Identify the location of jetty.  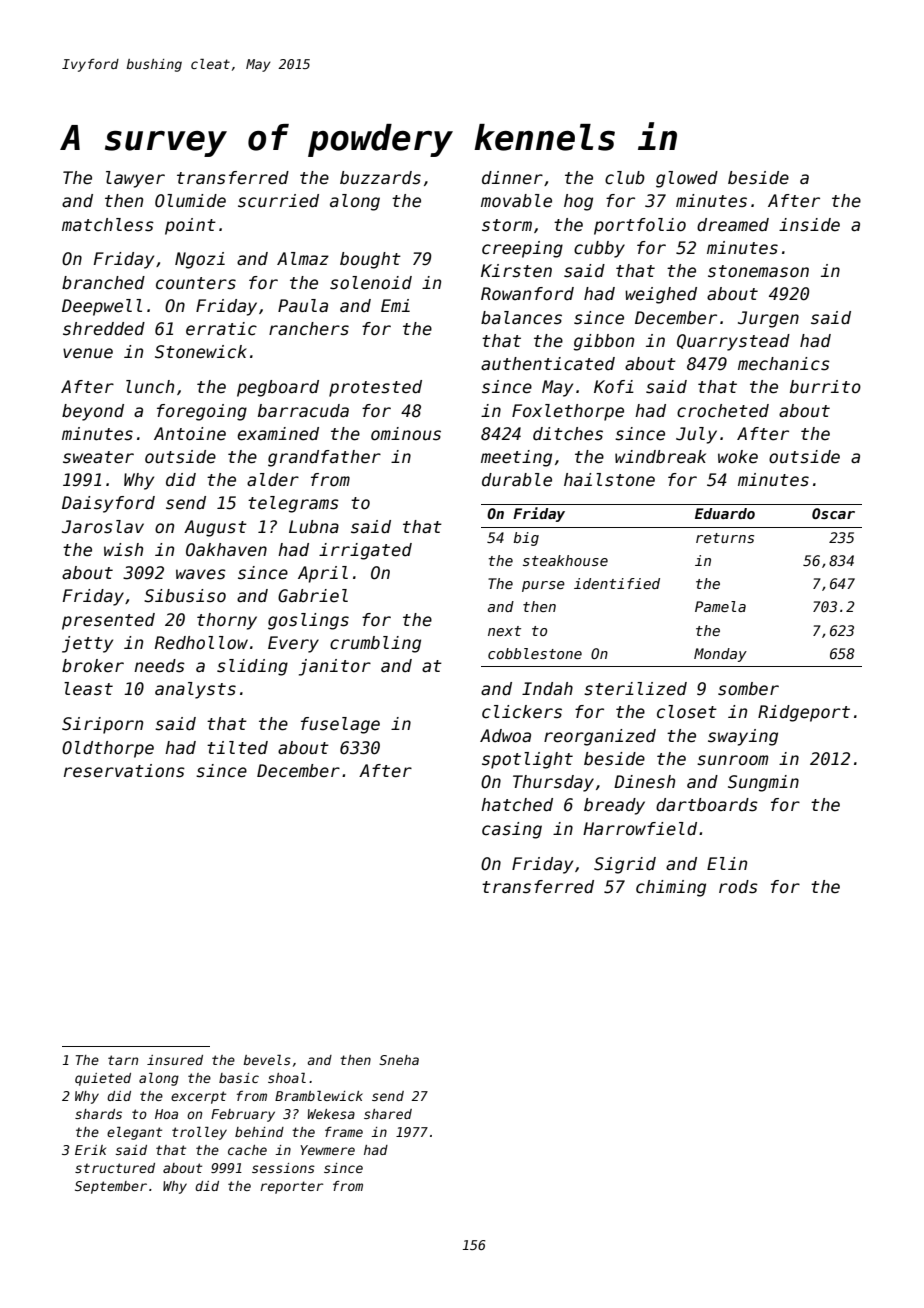
(87, 644).
